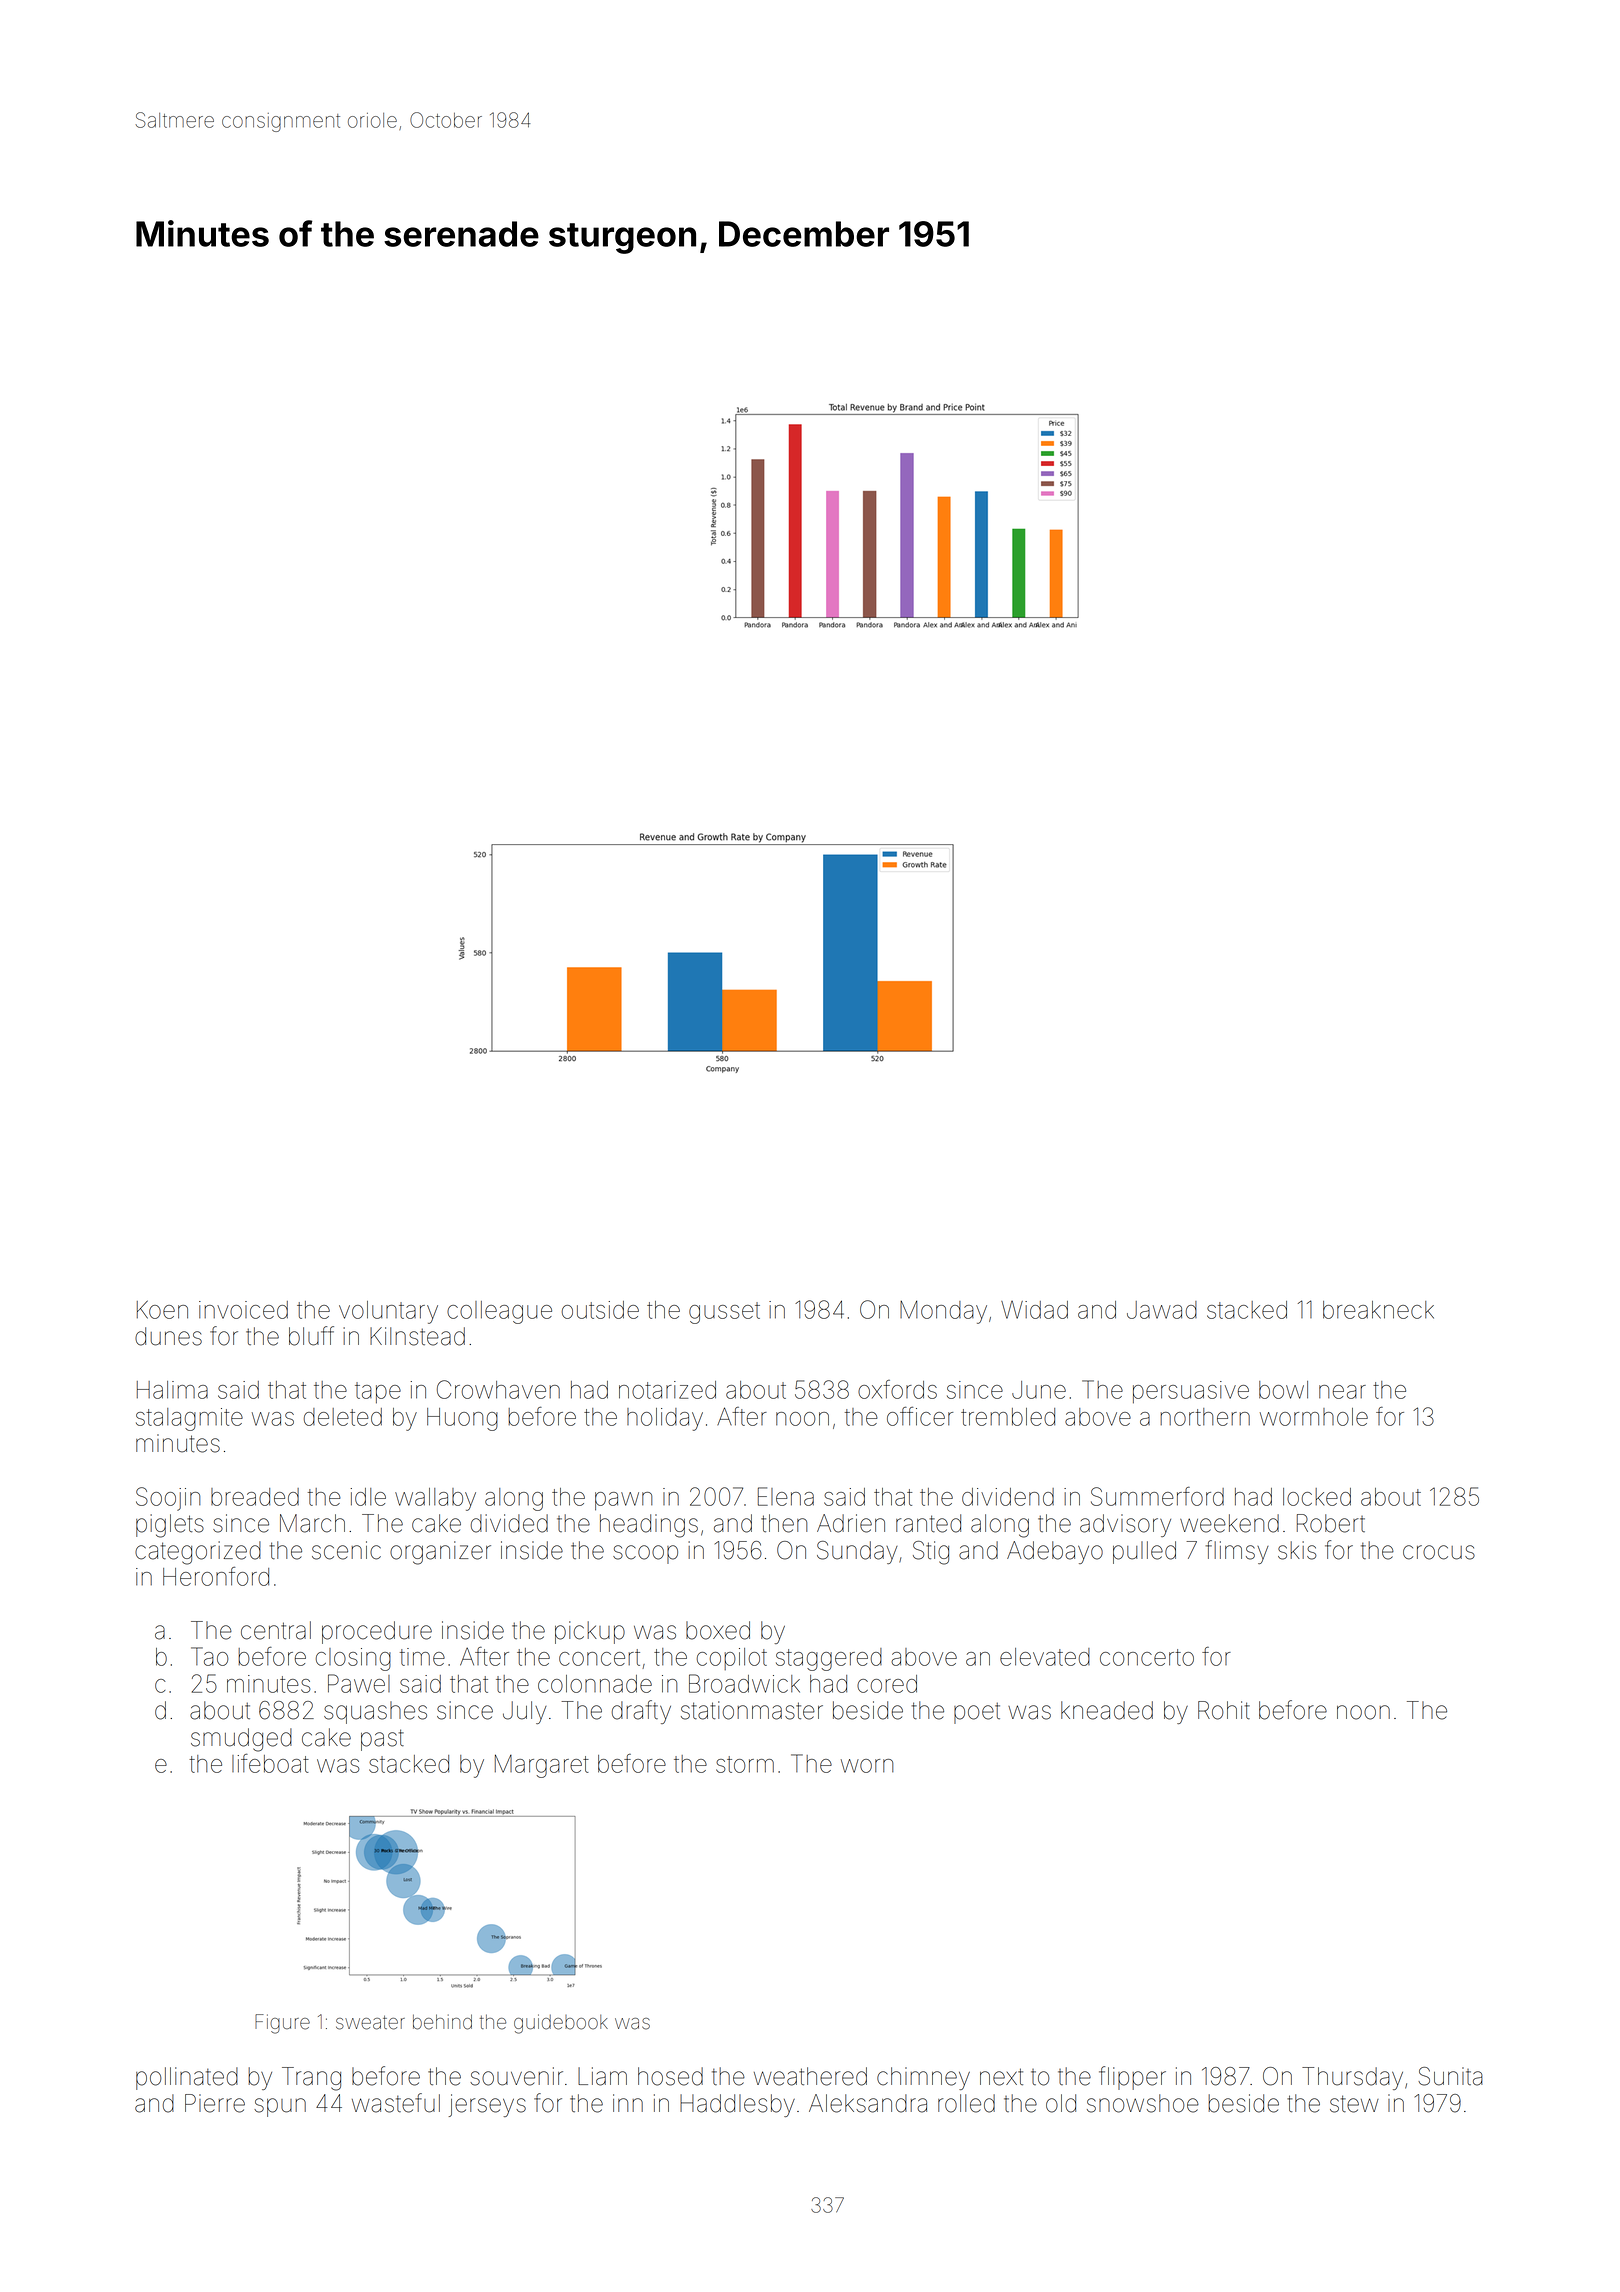 This screenshot has height=2292, width=1620. What do you see at coordinates (1132, 2078) in the screenshot?
I see `flipper` at bounding box center [1132, 2078].
